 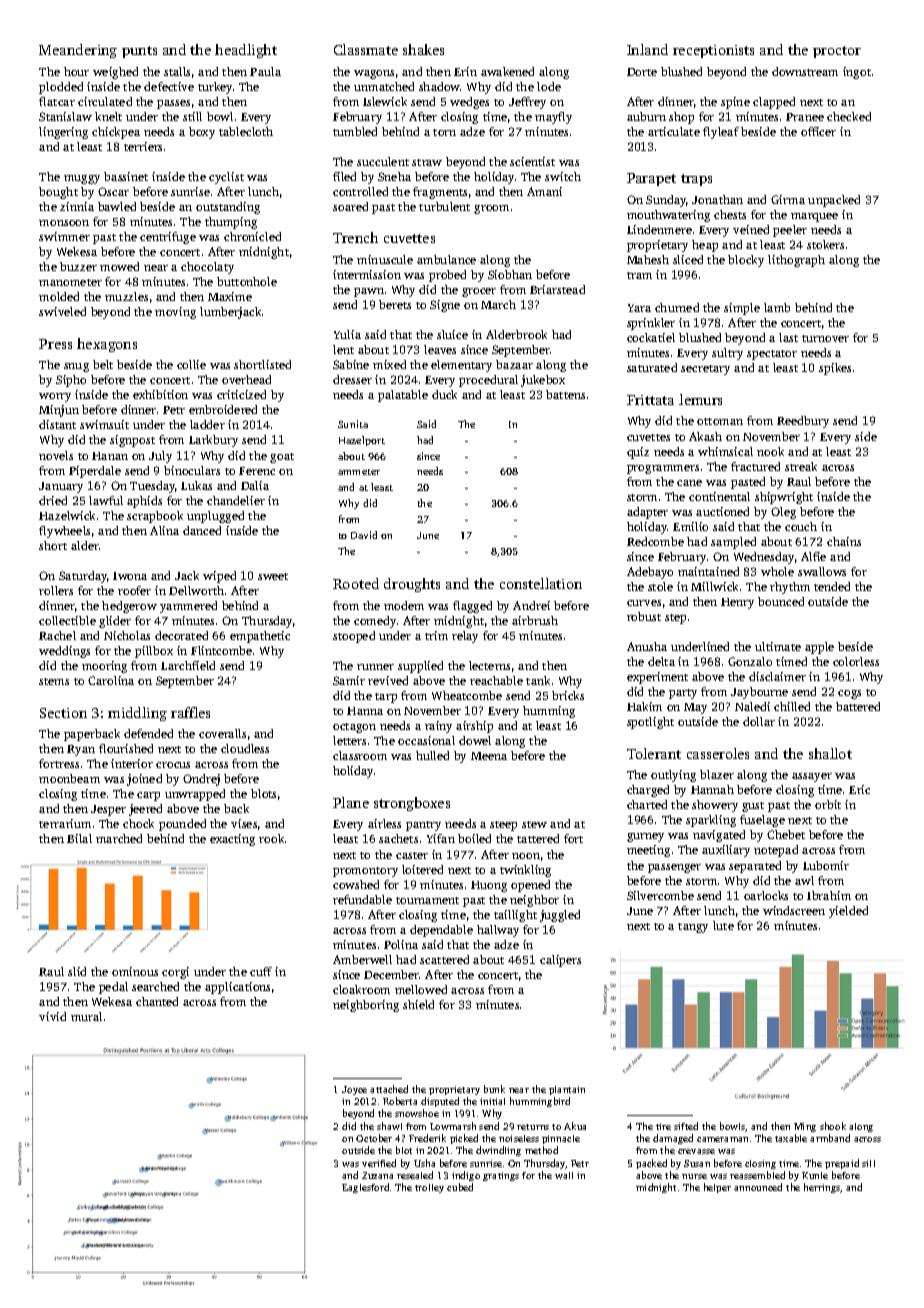 What do you see at coordinates (352, 379) in the screenshot?
I see `dresser` at bounding box center [352, 379].
